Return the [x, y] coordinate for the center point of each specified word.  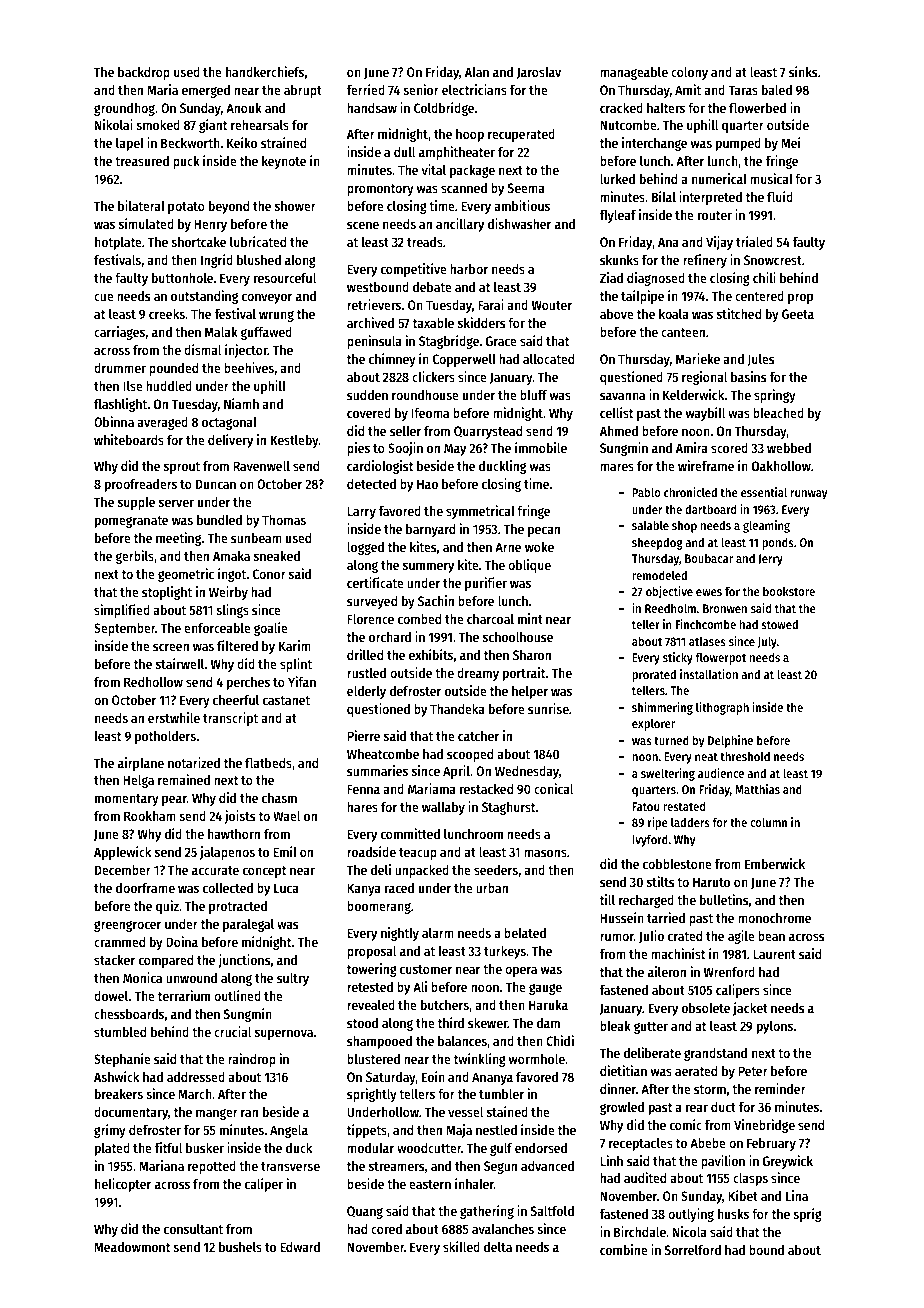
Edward [300, 1247]
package [472, 171]
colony [689, 73]
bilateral [141, 205]
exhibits [431, 654]
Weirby [228, 593]
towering [372, 970]
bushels [240, 1247]
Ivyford [650, 840]
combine [624, 1249]
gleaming [766, 526]
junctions [244, 961]
